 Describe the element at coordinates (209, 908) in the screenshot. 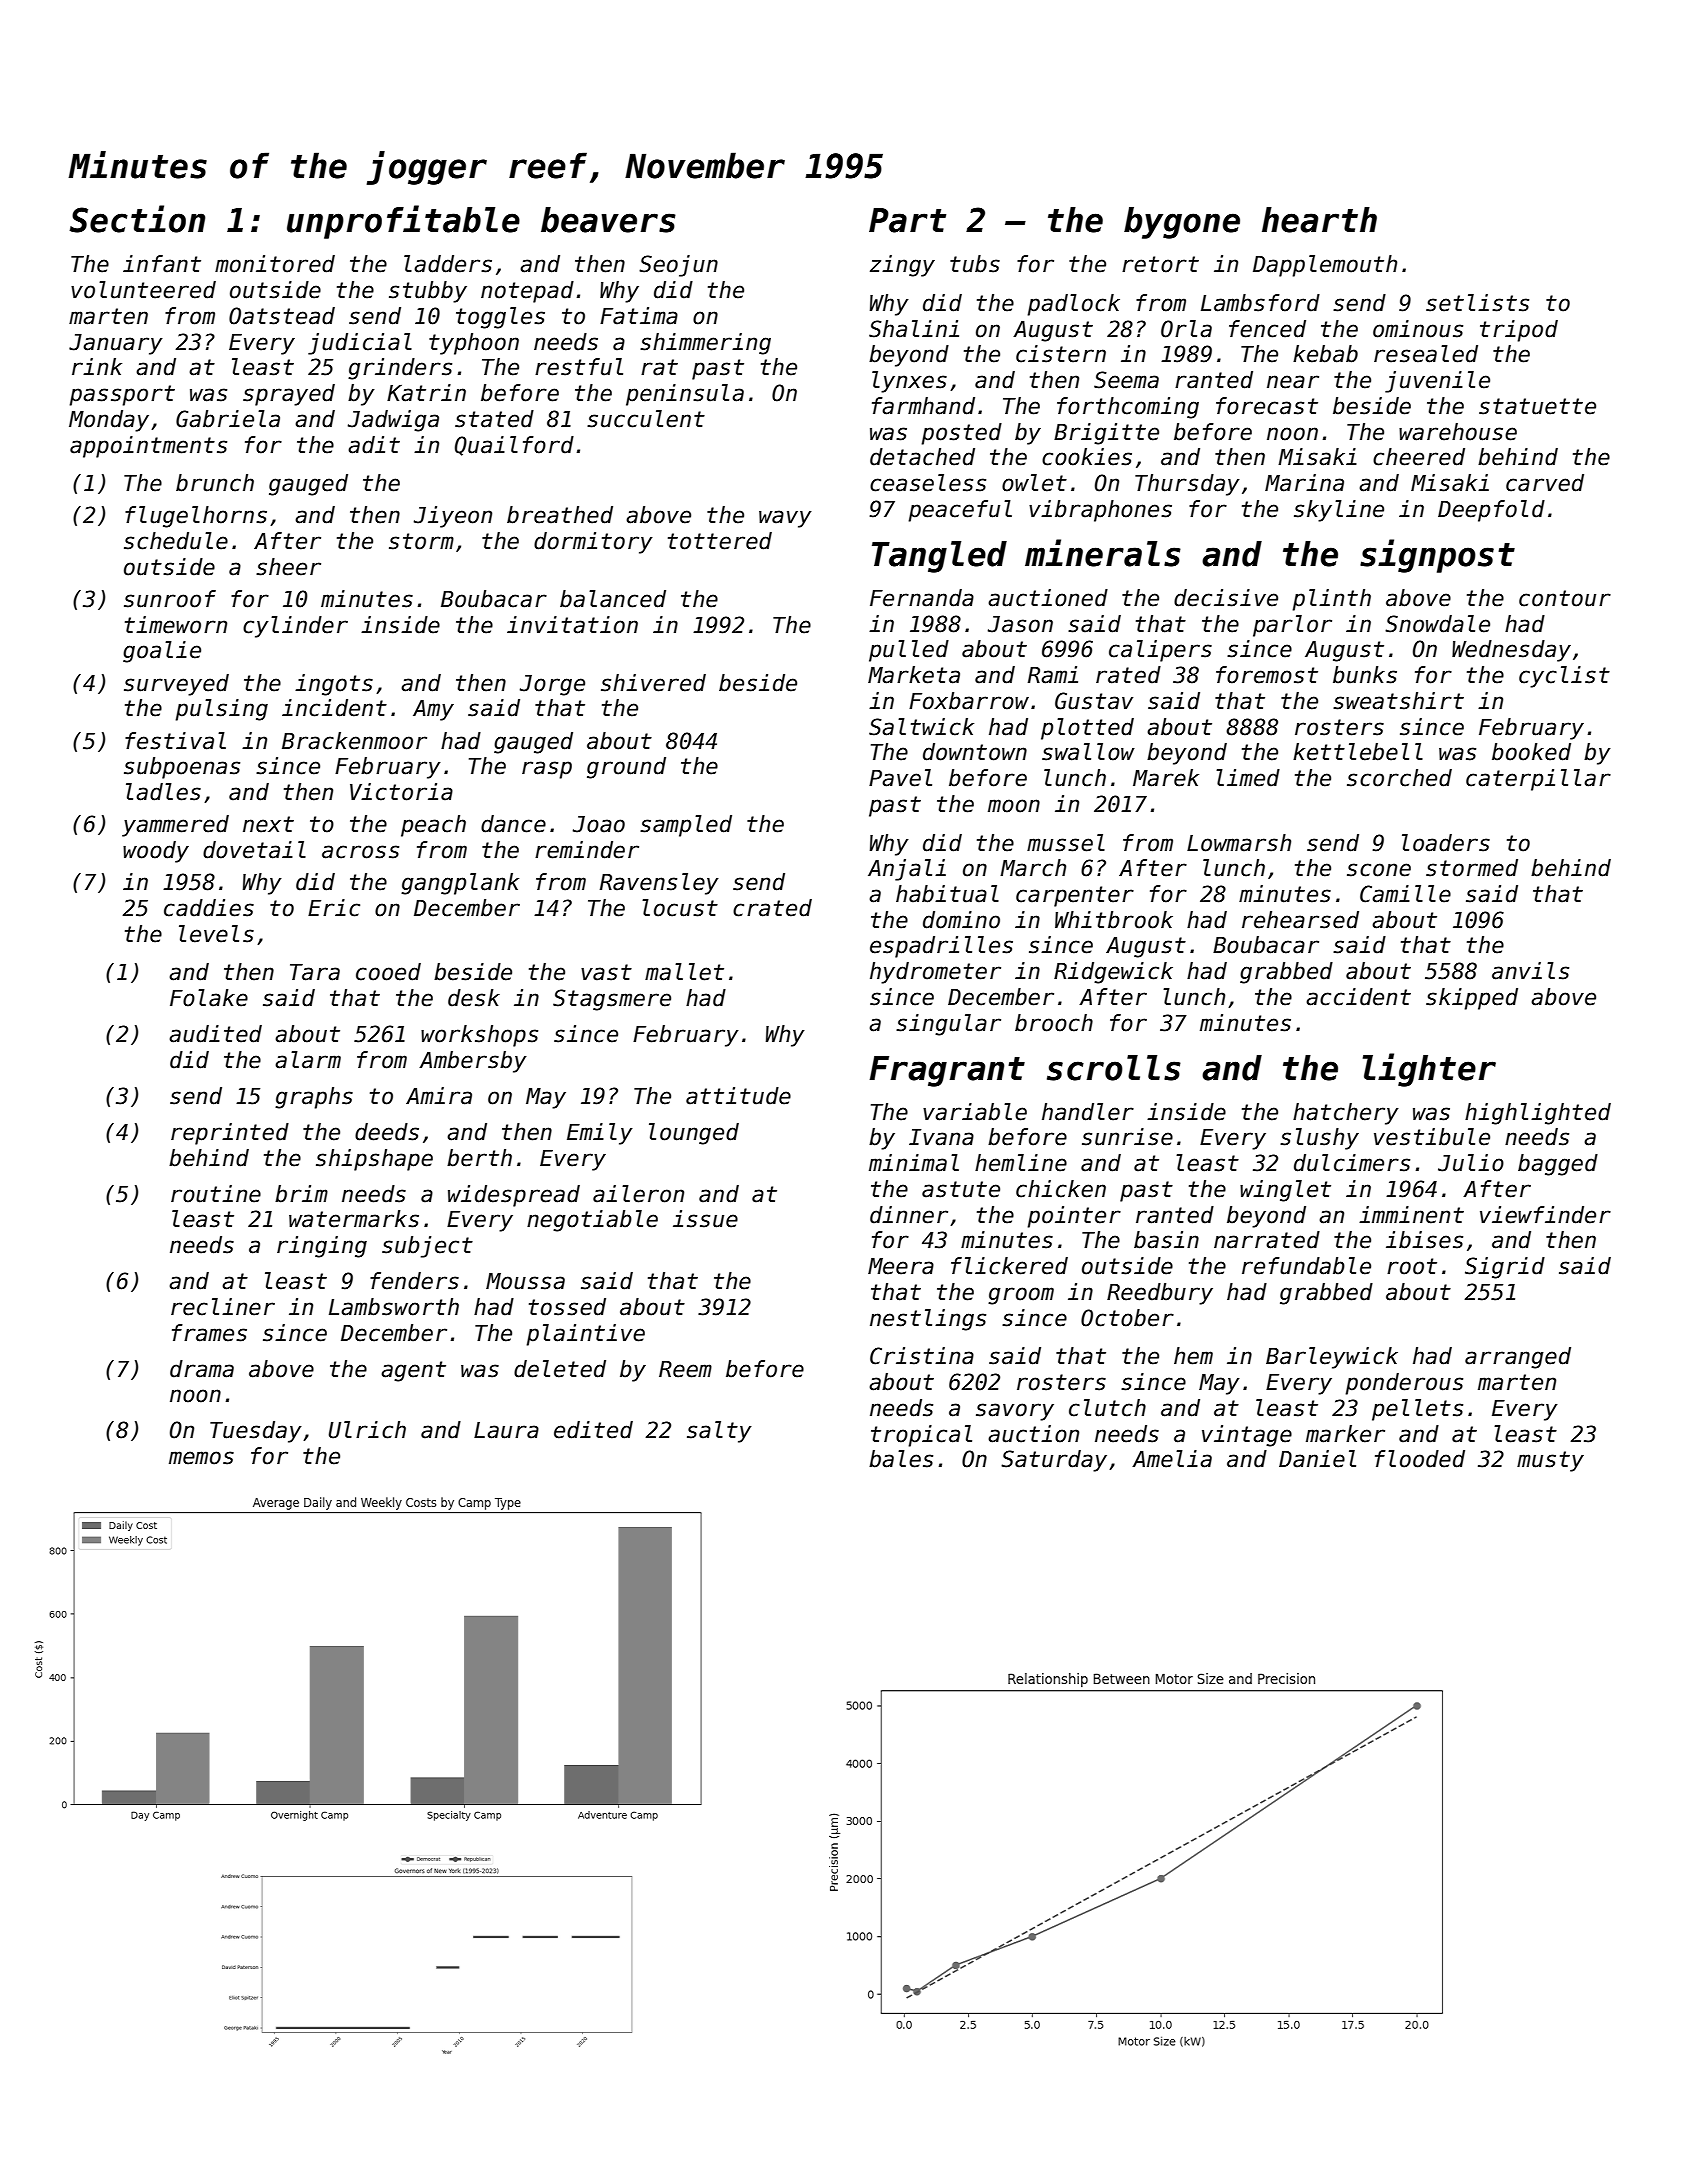

I see `caddies` at that location.
